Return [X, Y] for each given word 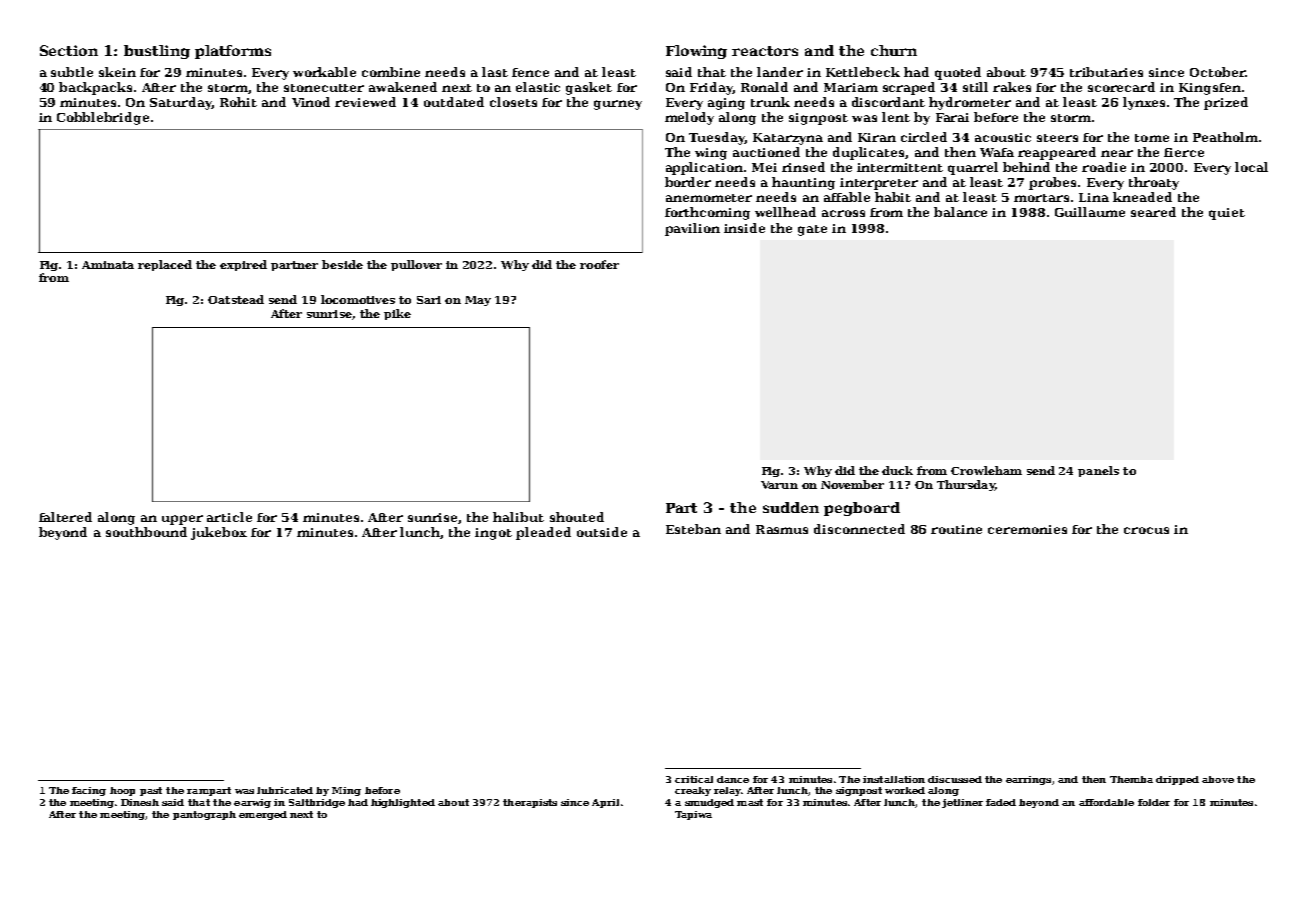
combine [391, 72]
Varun [779, 485]
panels [1098, 471]
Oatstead [236, 299]
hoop [122, 791]
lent [896, 117]
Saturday [180, 103]
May [478, 301]
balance [960, 212]
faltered [65, 517]
